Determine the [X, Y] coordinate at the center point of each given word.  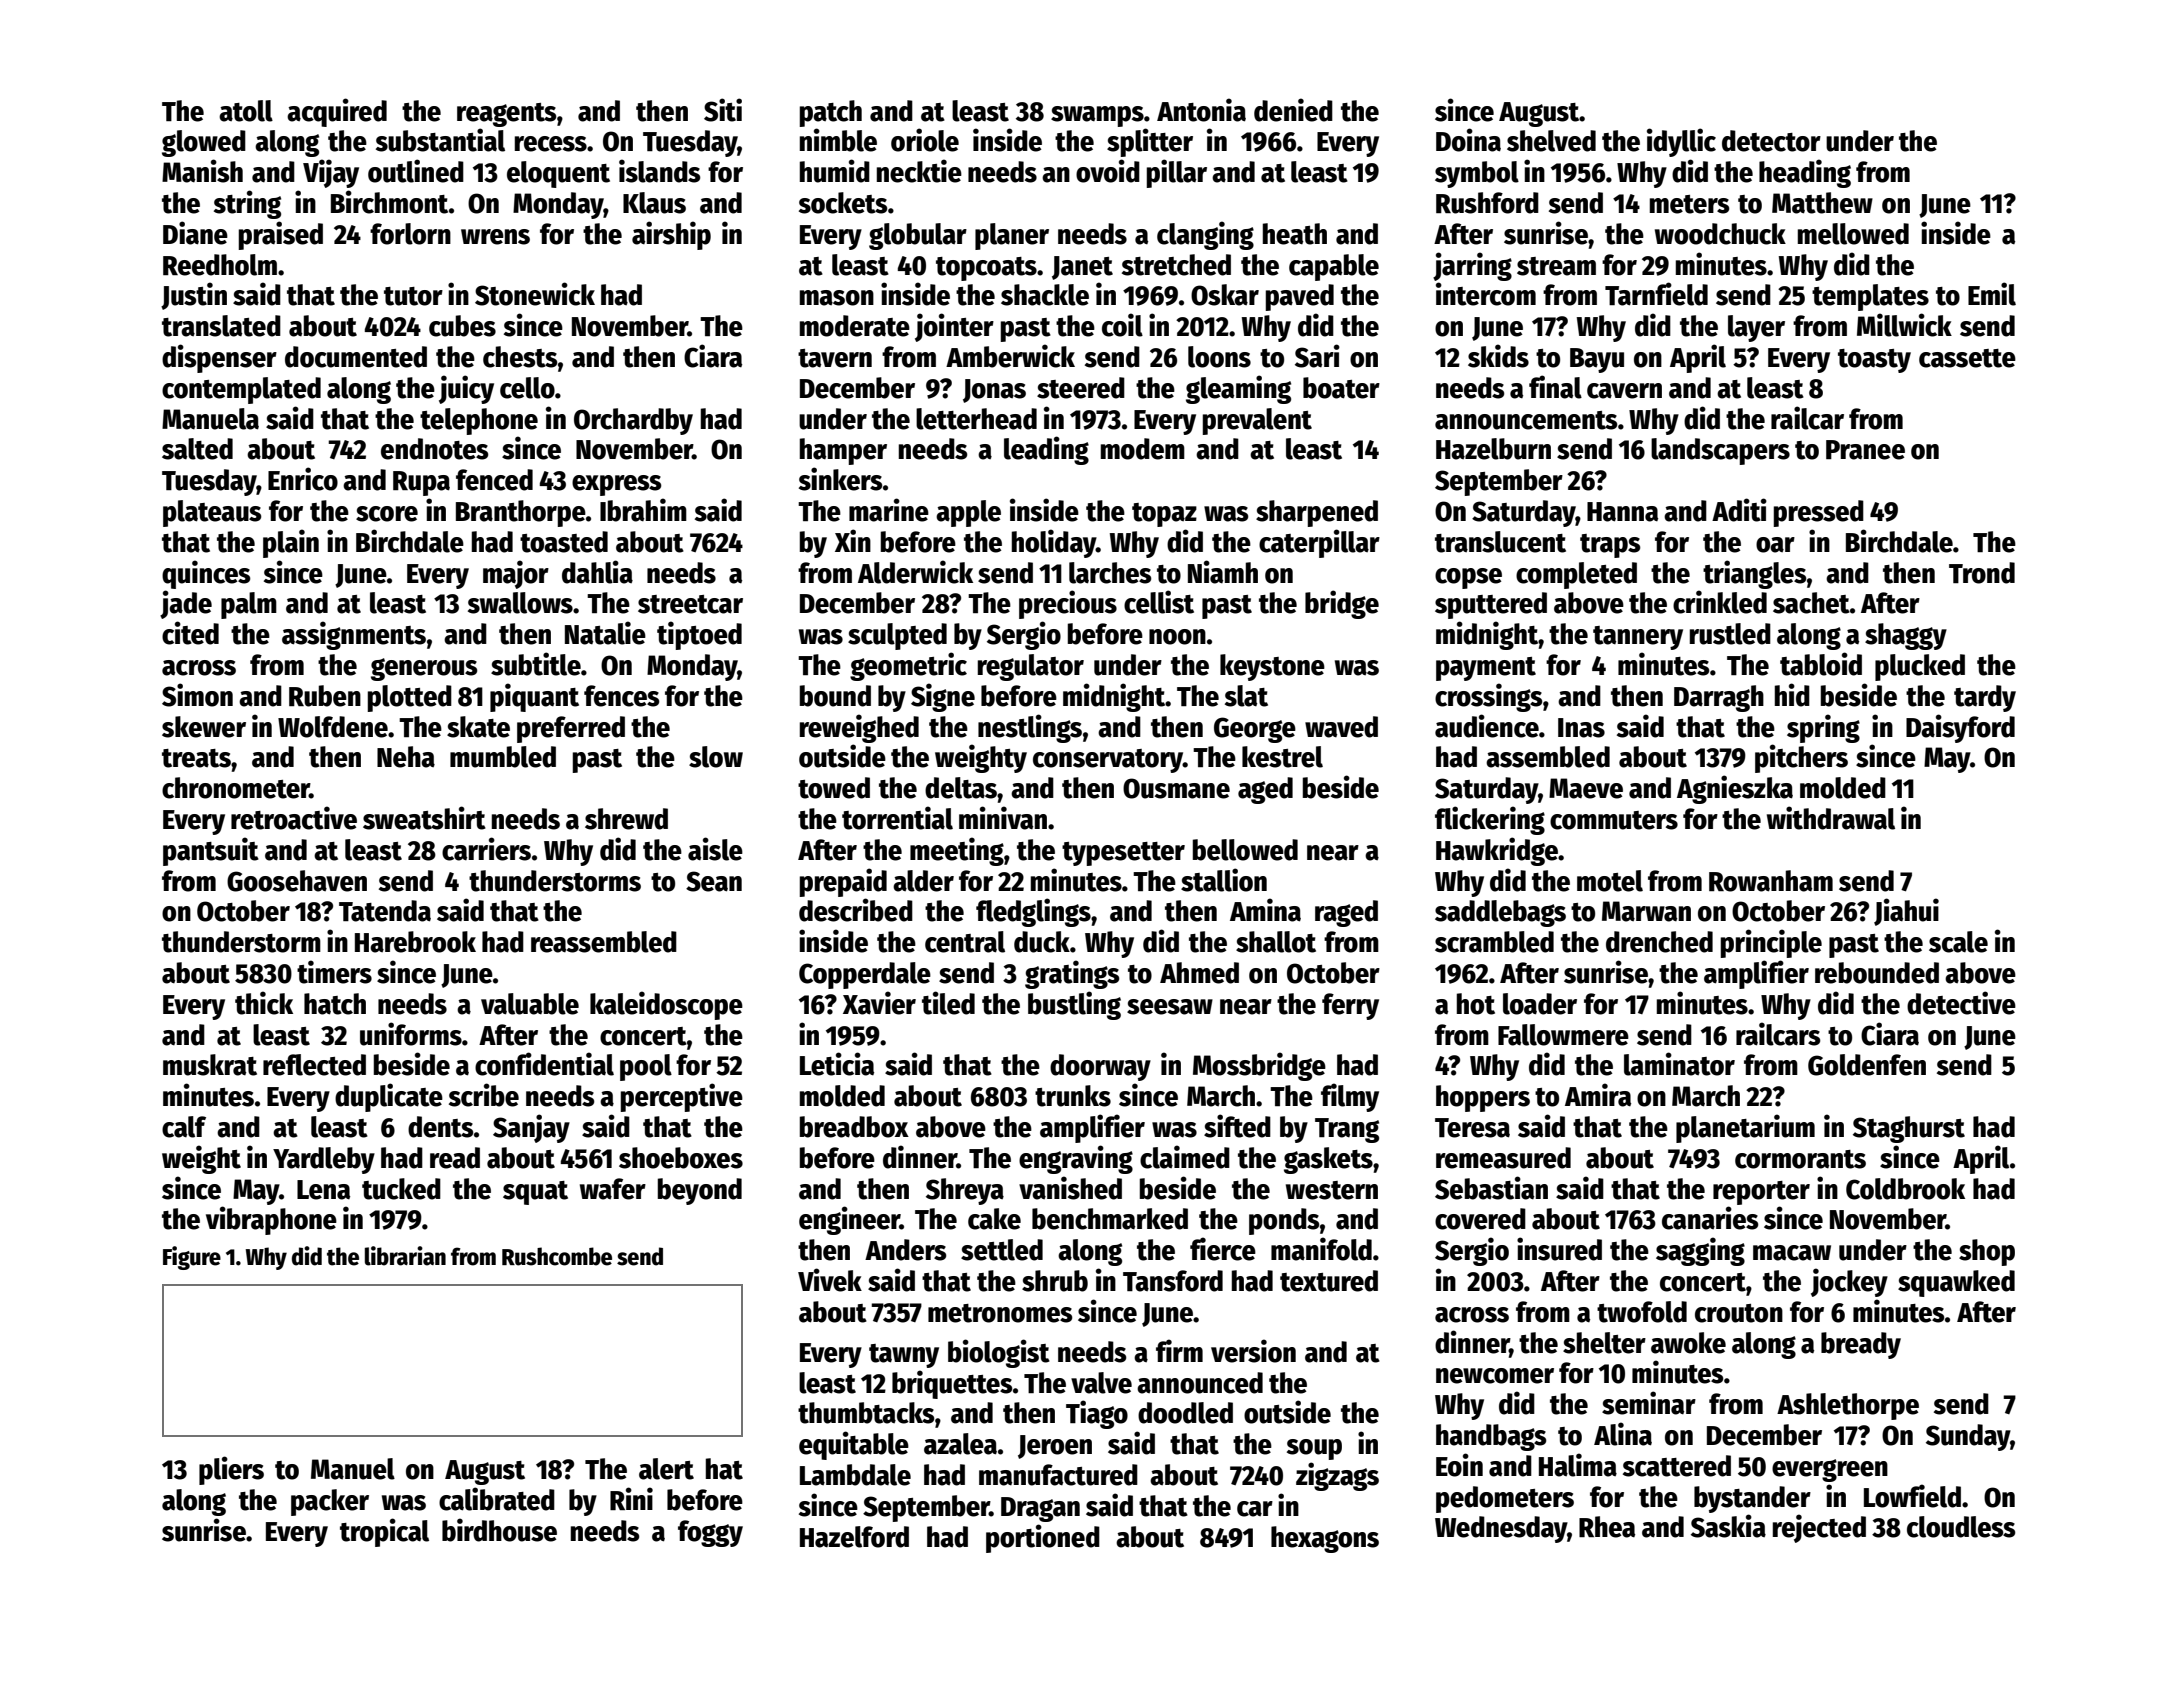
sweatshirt [424, 818]
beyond [700, 1191]
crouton [1739, 1313]
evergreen [1830, 1470]
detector [1771, 141]
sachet [1811, 603]
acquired [337, 112]
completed [1576, 575]
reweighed [859, 728]
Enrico [303, 479]
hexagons [1325, 1539]
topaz [1164, 515]
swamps [1097, 116]
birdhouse [499, 1530]
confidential [544, 1064]
